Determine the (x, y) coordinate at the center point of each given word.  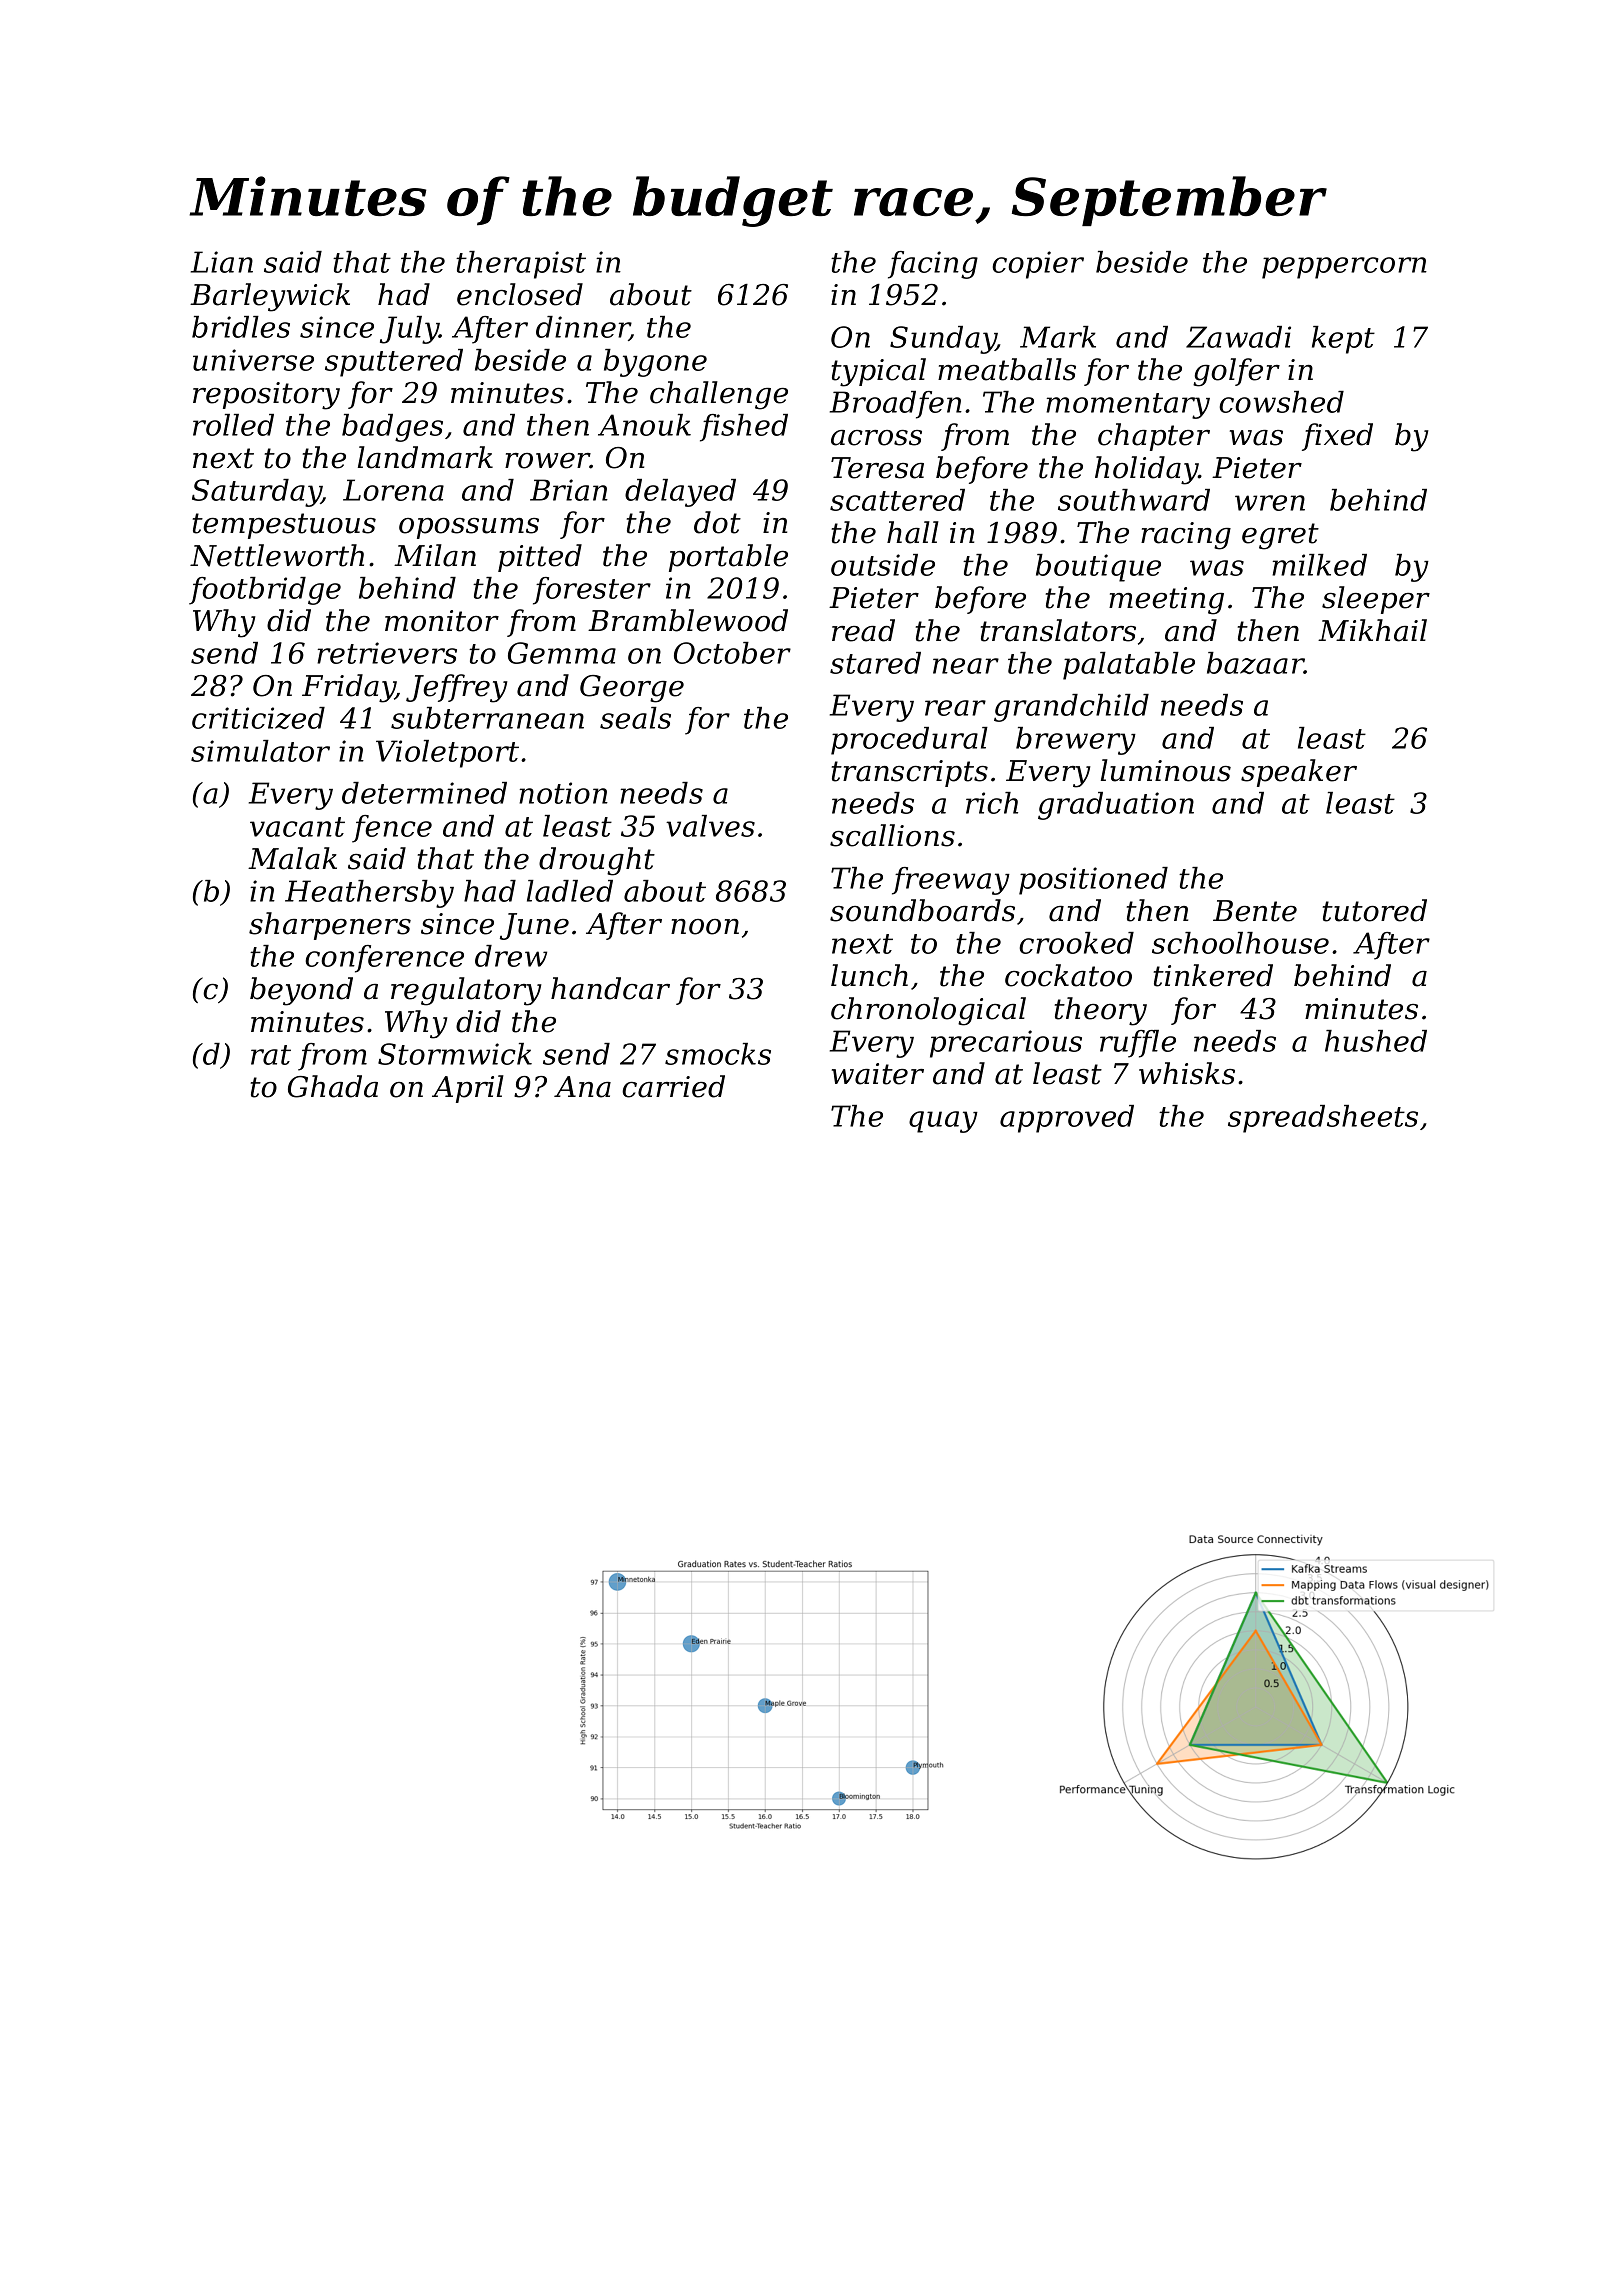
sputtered (394, 363)
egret (1280, 536)
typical (879, 372)
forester (592, 591)
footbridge (265, 591)
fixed (1337, 437)
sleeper (1376, 600)
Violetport (447, 754)
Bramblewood (688, 620)
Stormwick (455, 1054)
